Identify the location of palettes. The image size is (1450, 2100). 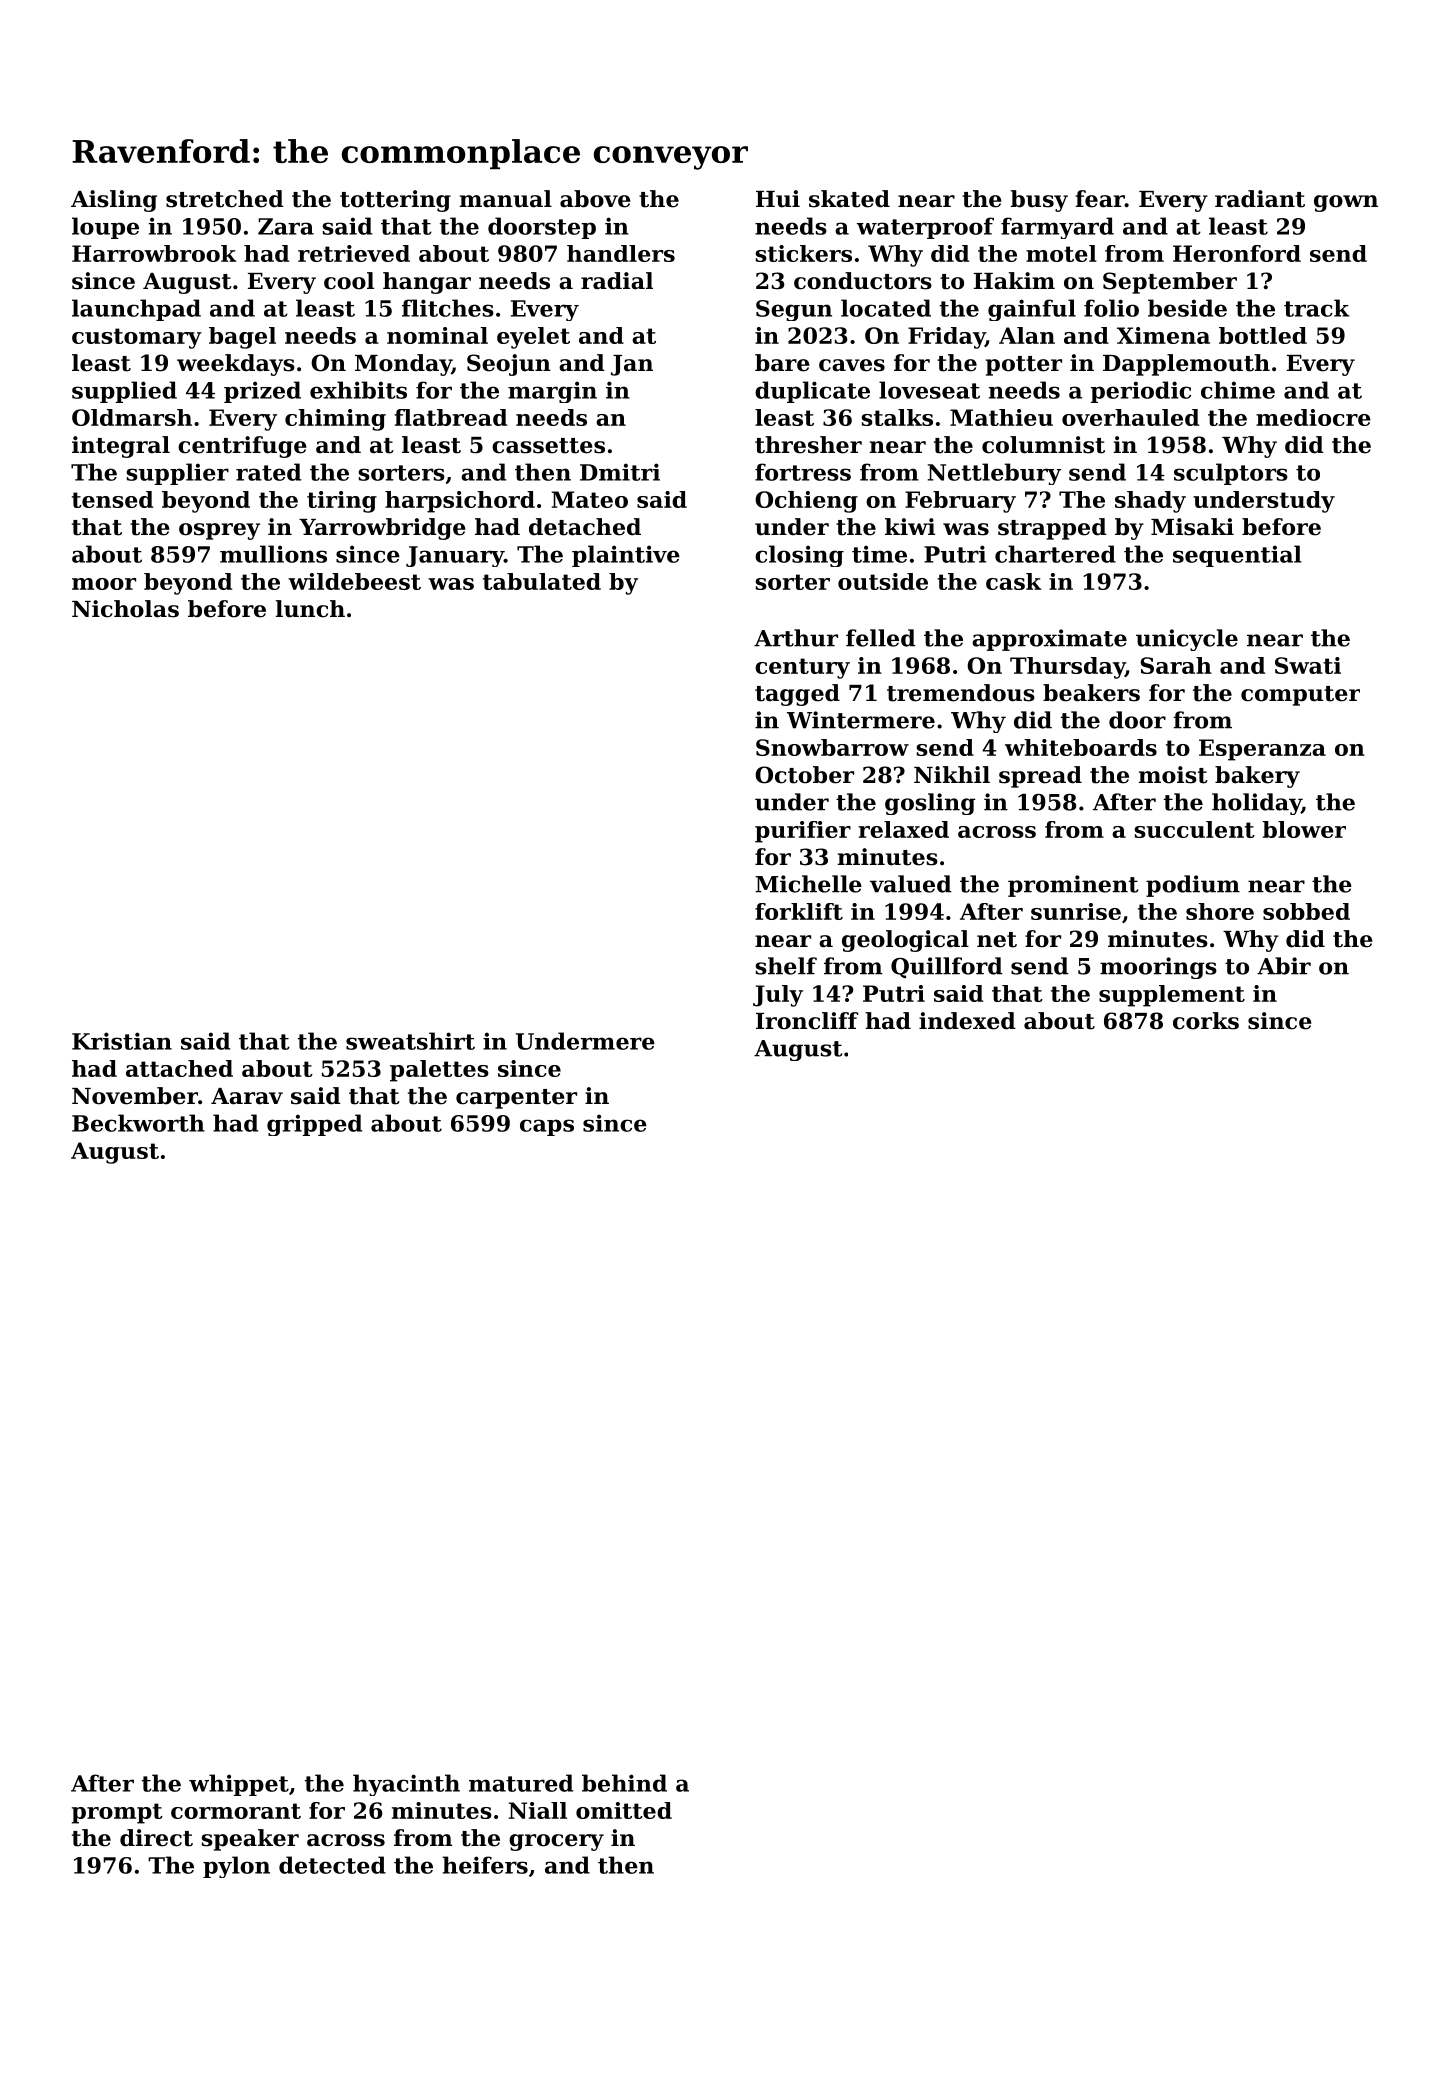
(439, 1071).
